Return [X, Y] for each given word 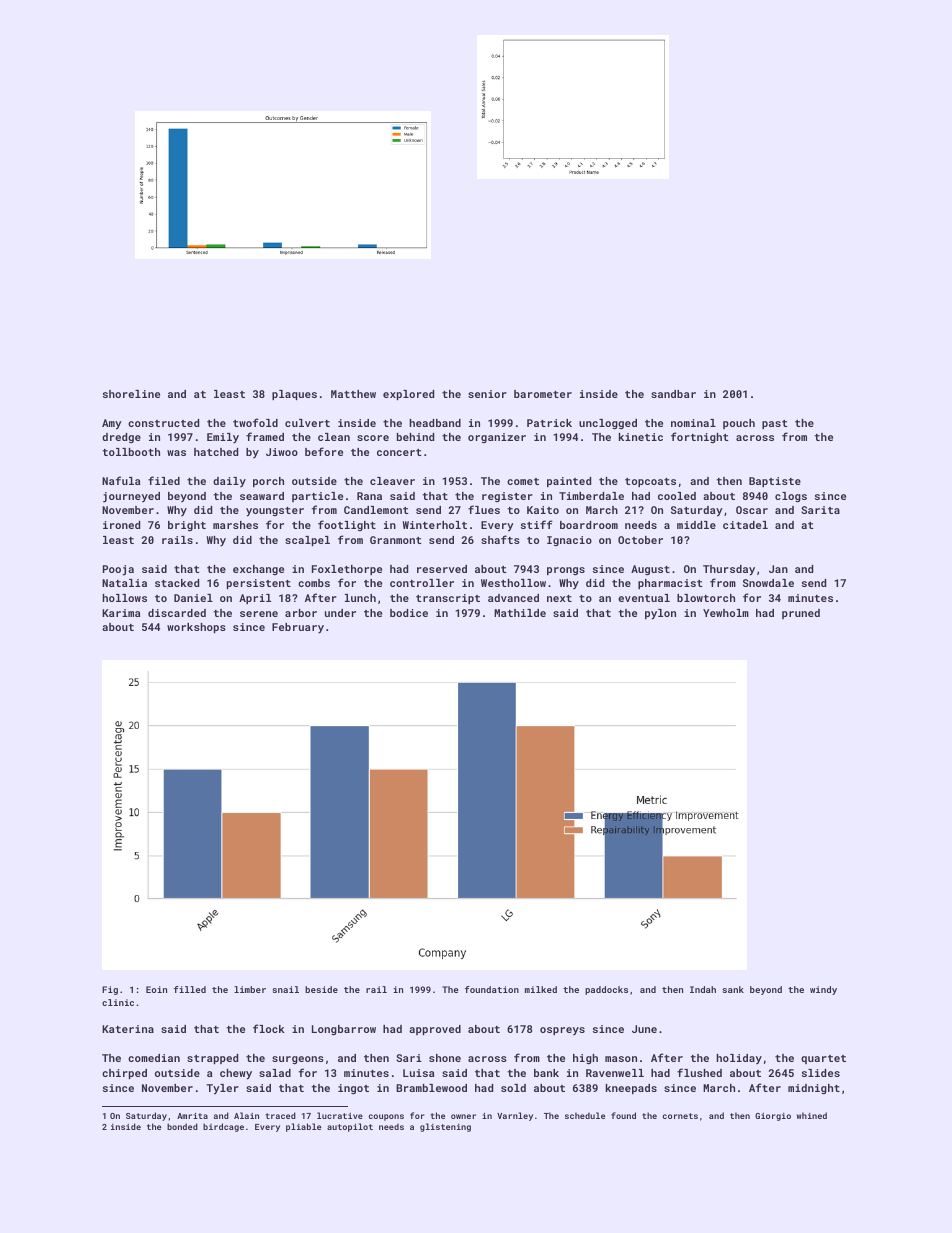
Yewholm [726, 613]
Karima [121, 613]
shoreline [131, 394]
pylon [660, 614]
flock [269, 1028]
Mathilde [520, 613]
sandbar [673, 394]
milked [541, 989]
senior [487, 394]
